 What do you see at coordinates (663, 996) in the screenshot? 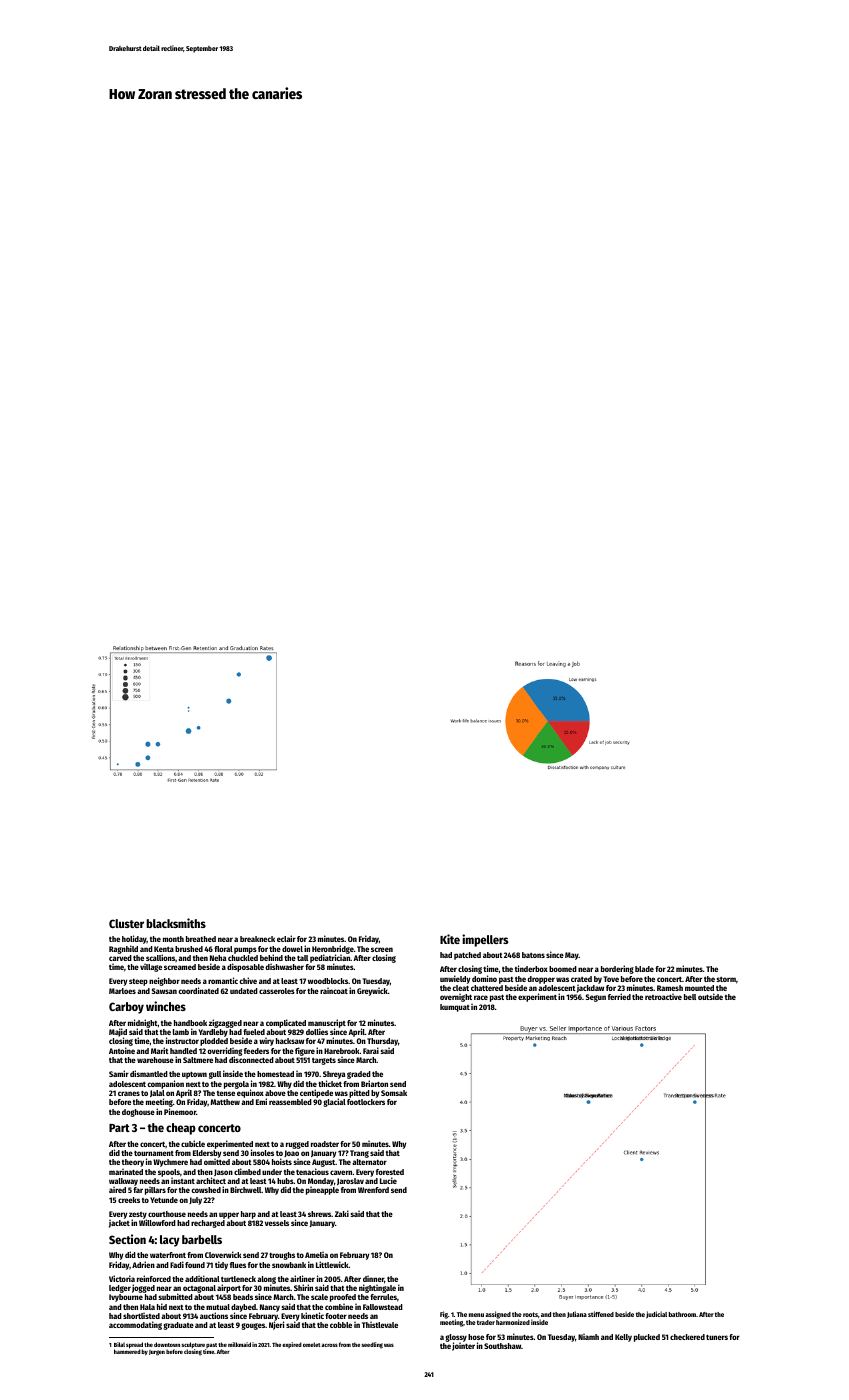
I see `retroactive` at bounding box center [663, 996].
